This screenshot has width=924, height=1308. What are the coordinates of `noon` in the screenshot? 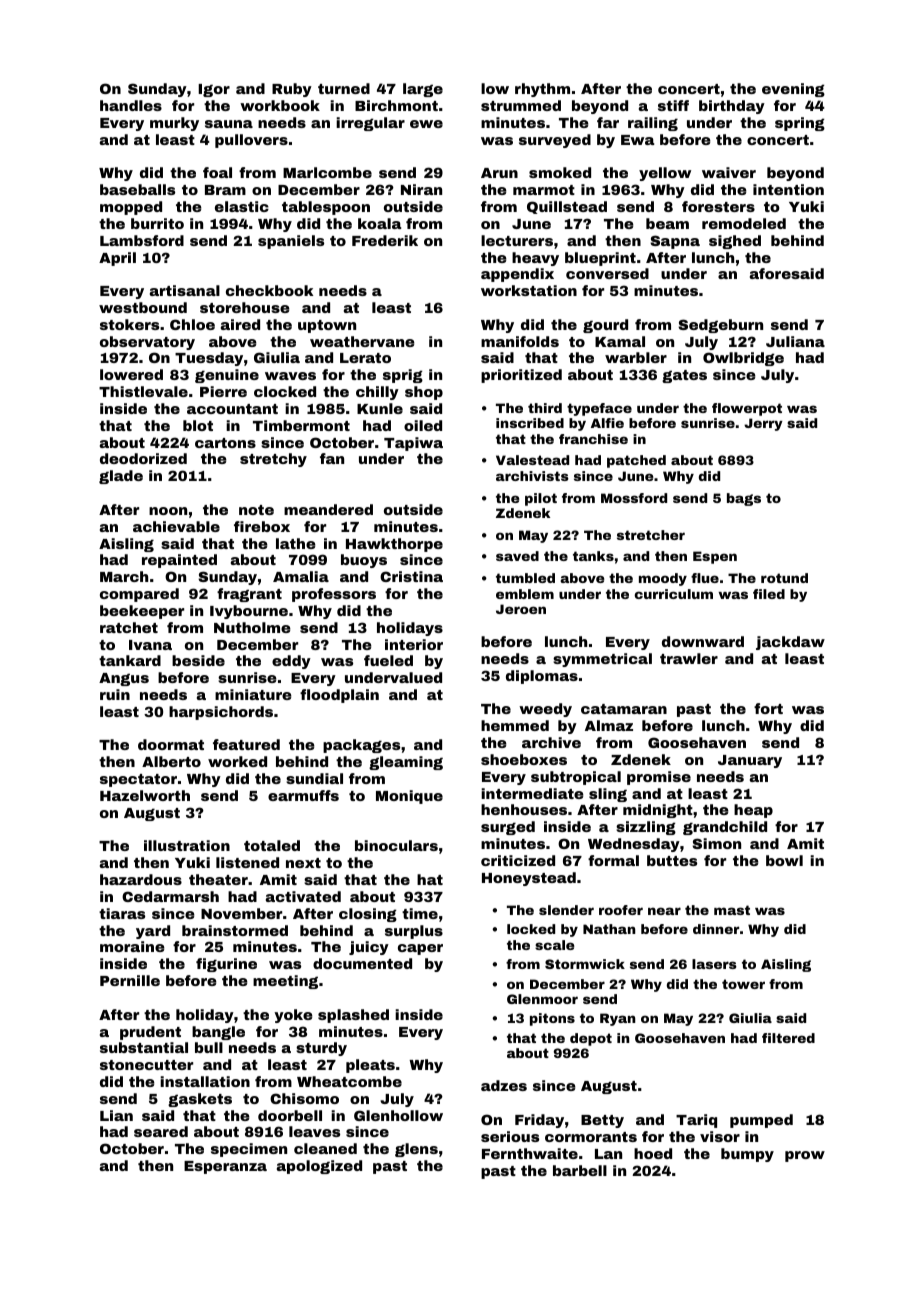 It's located at (168, 511).
